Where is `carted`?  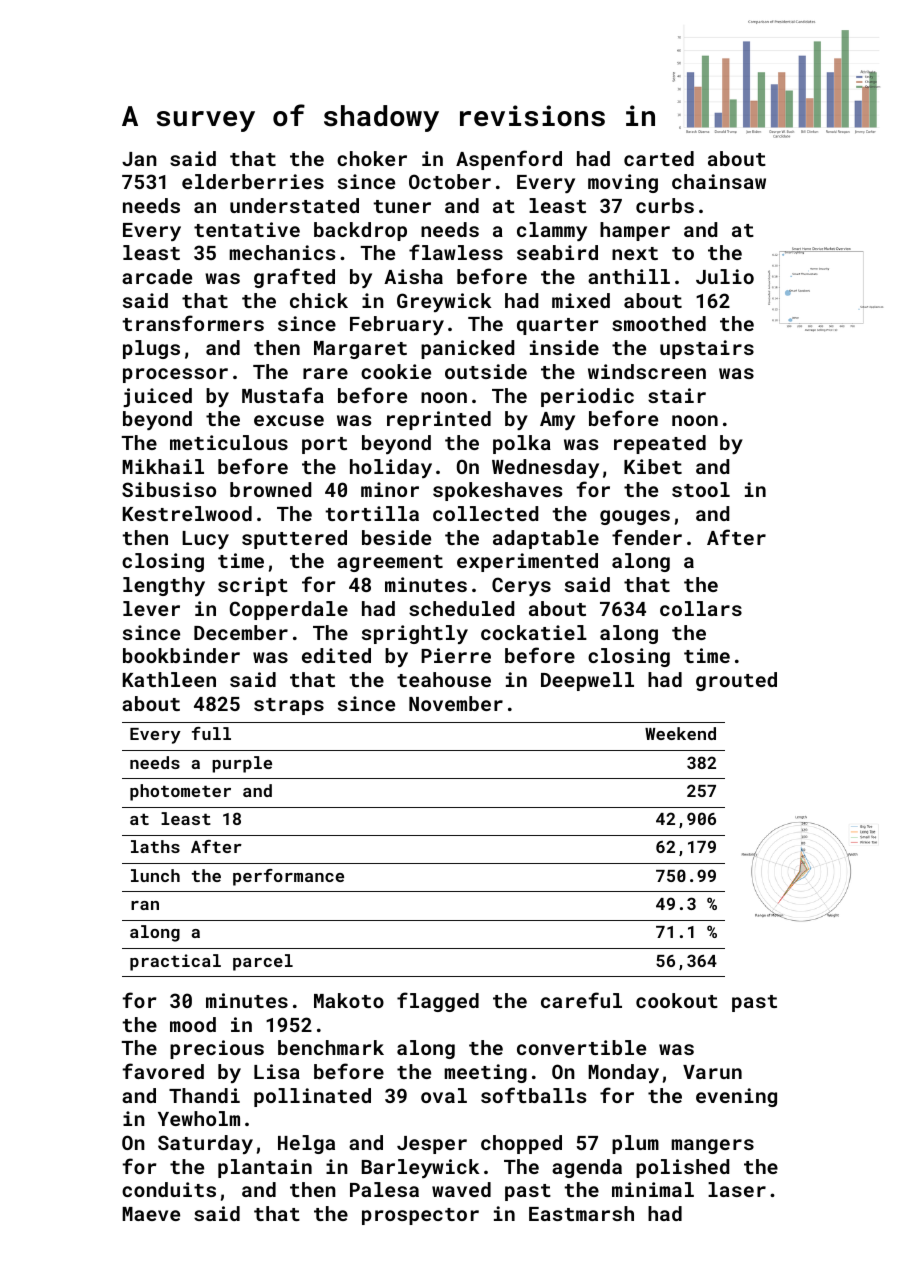 carted is located at coordinates (659, 158).
